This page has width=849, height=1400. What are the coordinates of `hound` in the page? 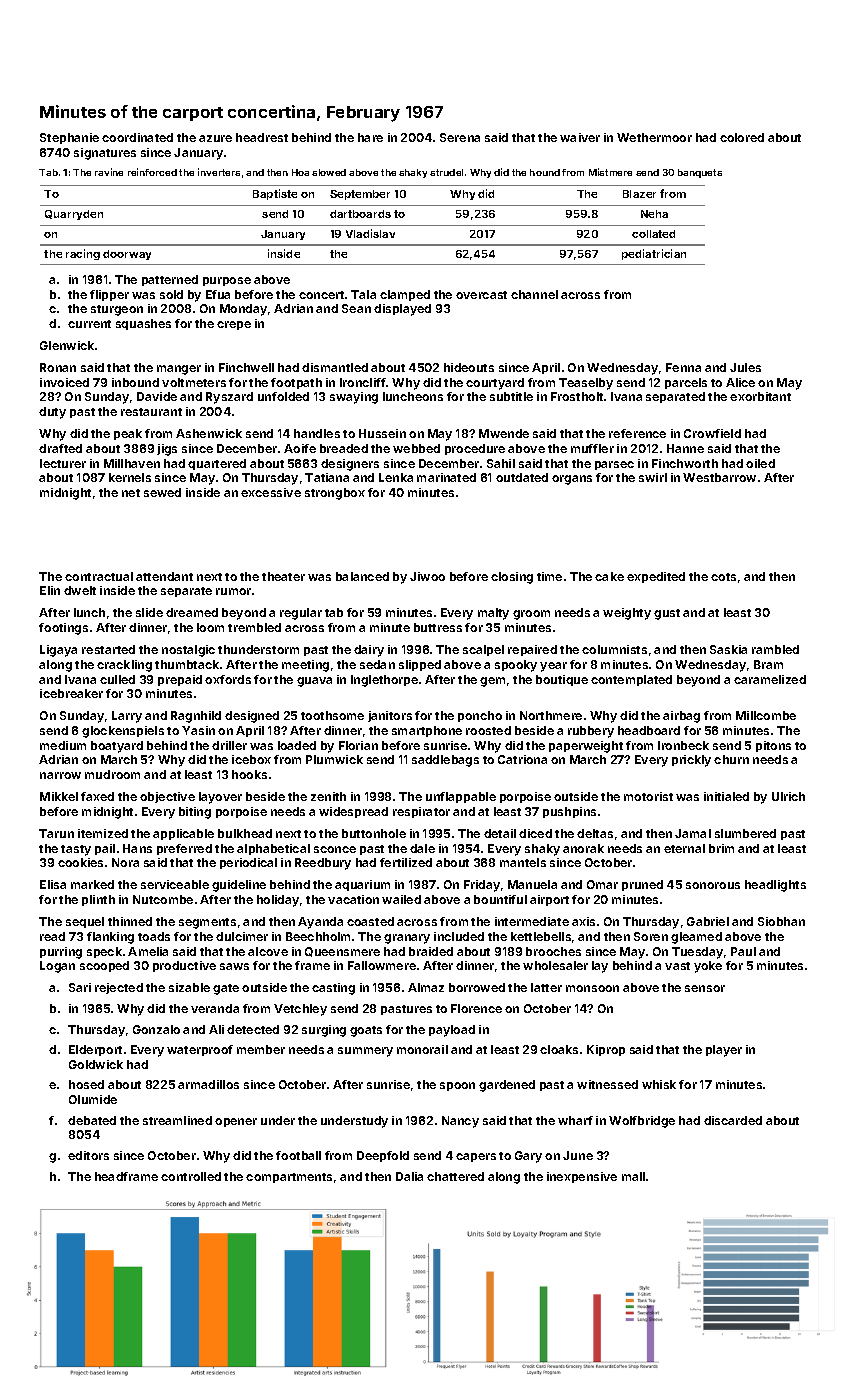 It's located at (545, 172).
